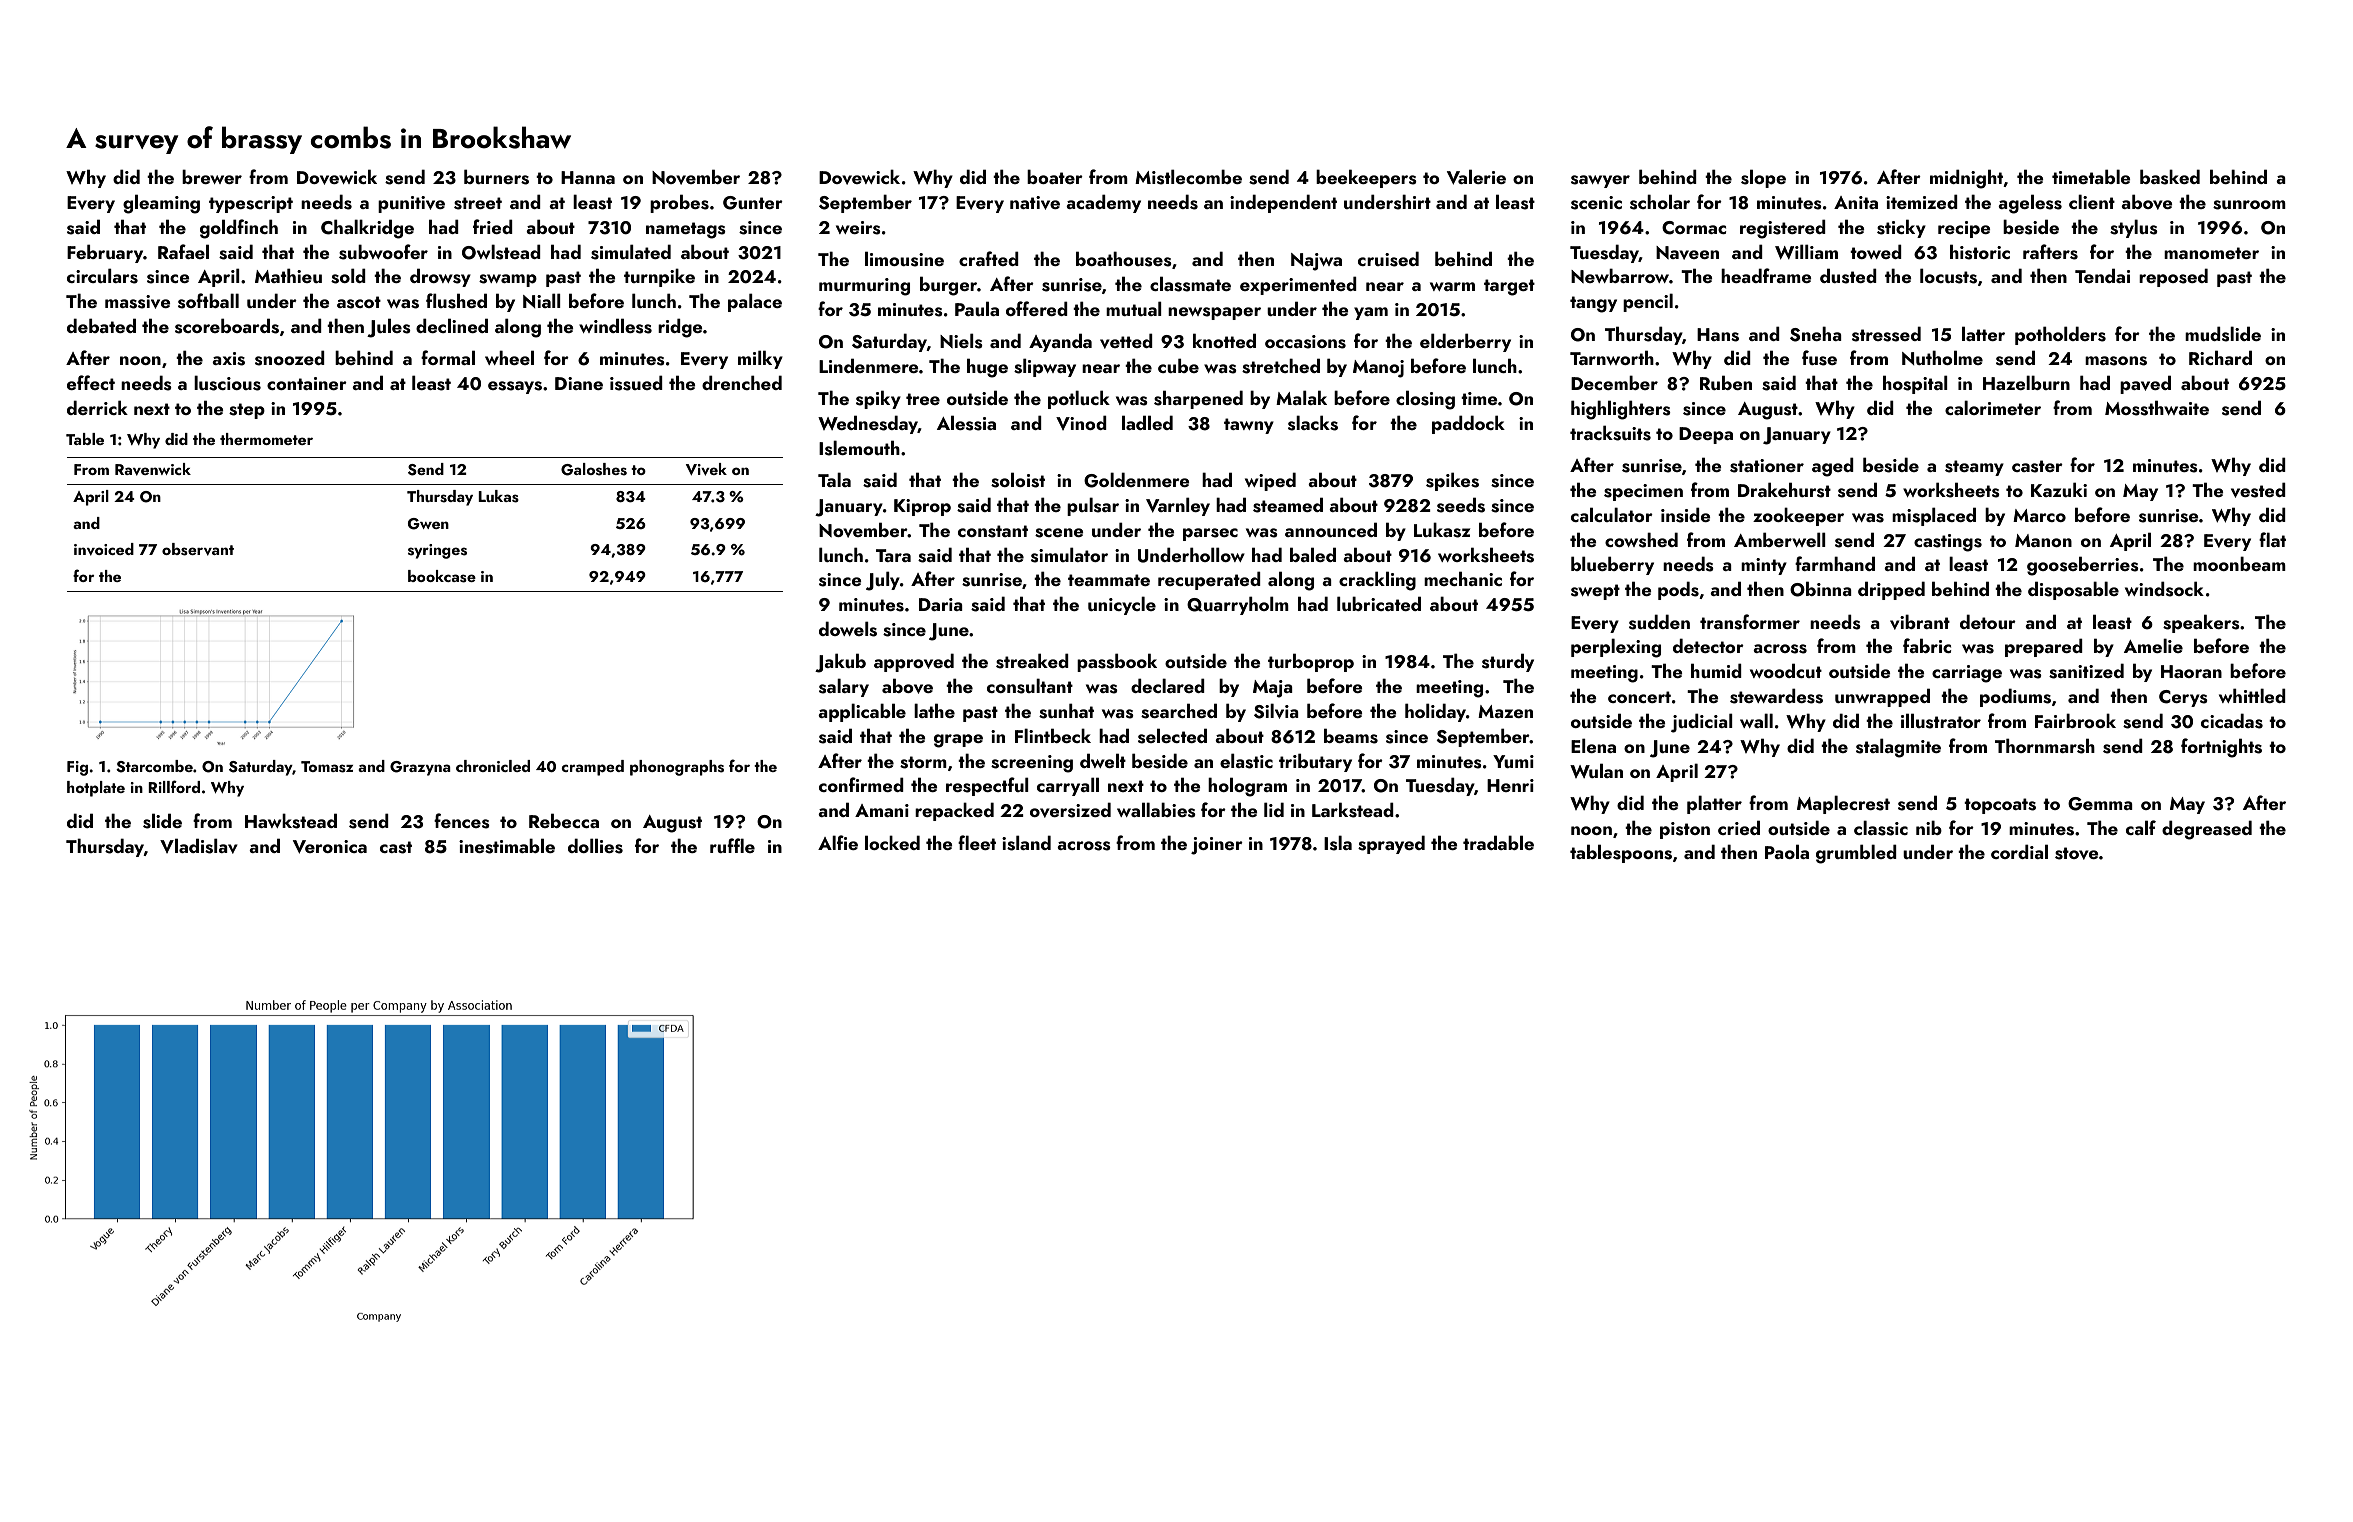  What do you see at coordinates (1055, 176) in the screenshot?
I see `boater` at bounding box center [1055, 176].
